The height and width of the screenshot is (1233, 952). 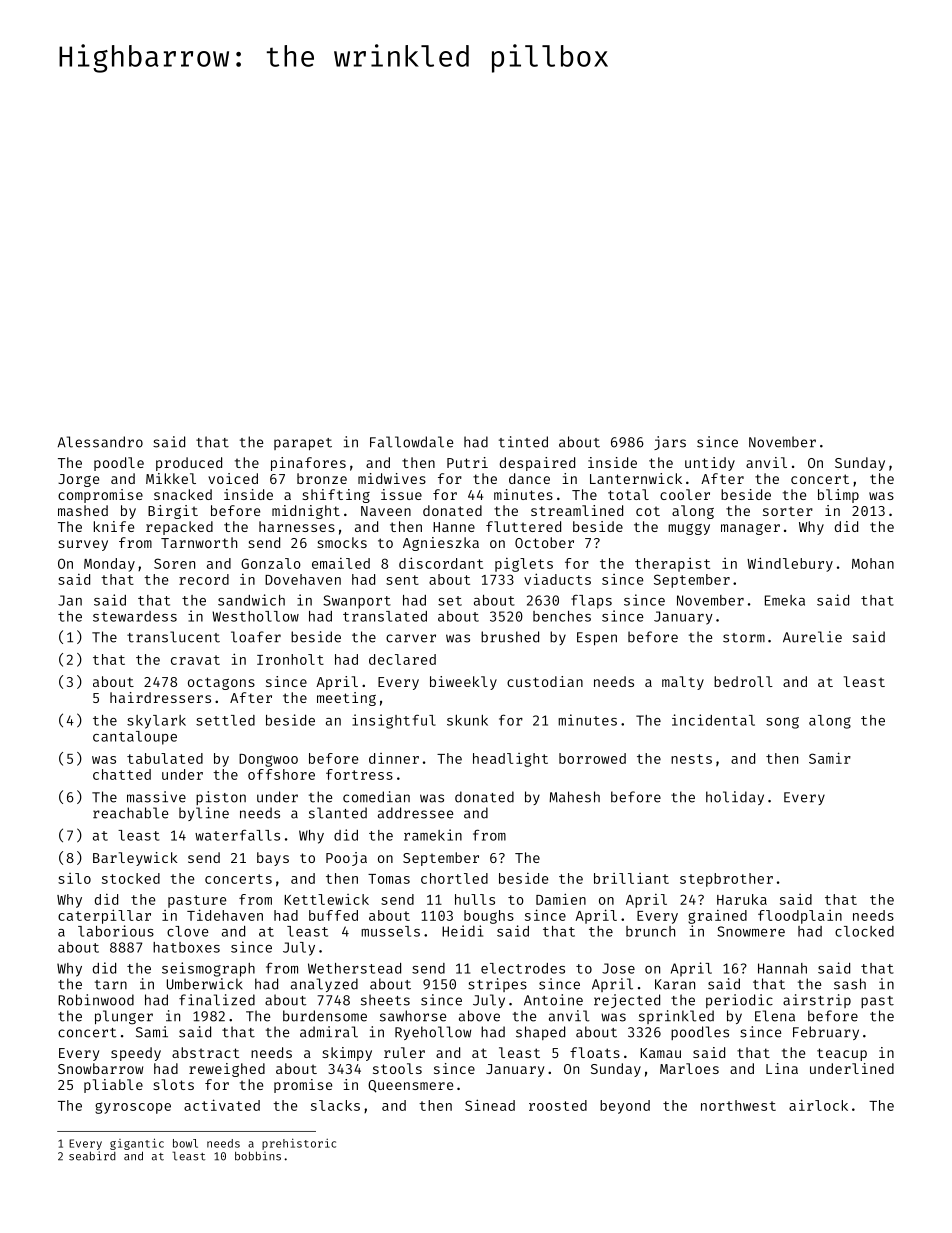 What do you see at coordinates (411, 442) in the screenshot?
I see `Fallowdale` at bounding box center [411, 442].
